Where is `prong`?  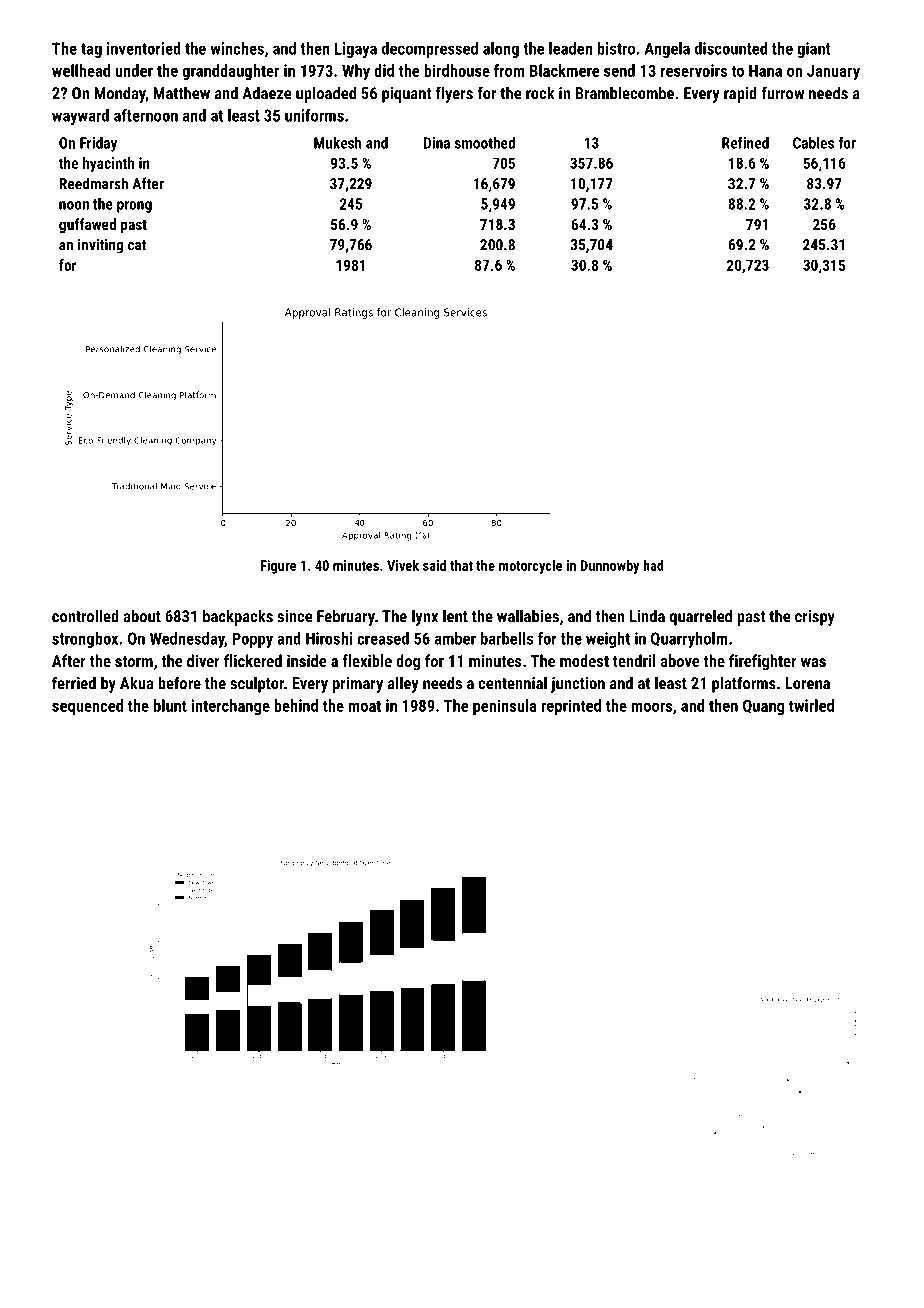 prong is located at coordinates (134, 207).
